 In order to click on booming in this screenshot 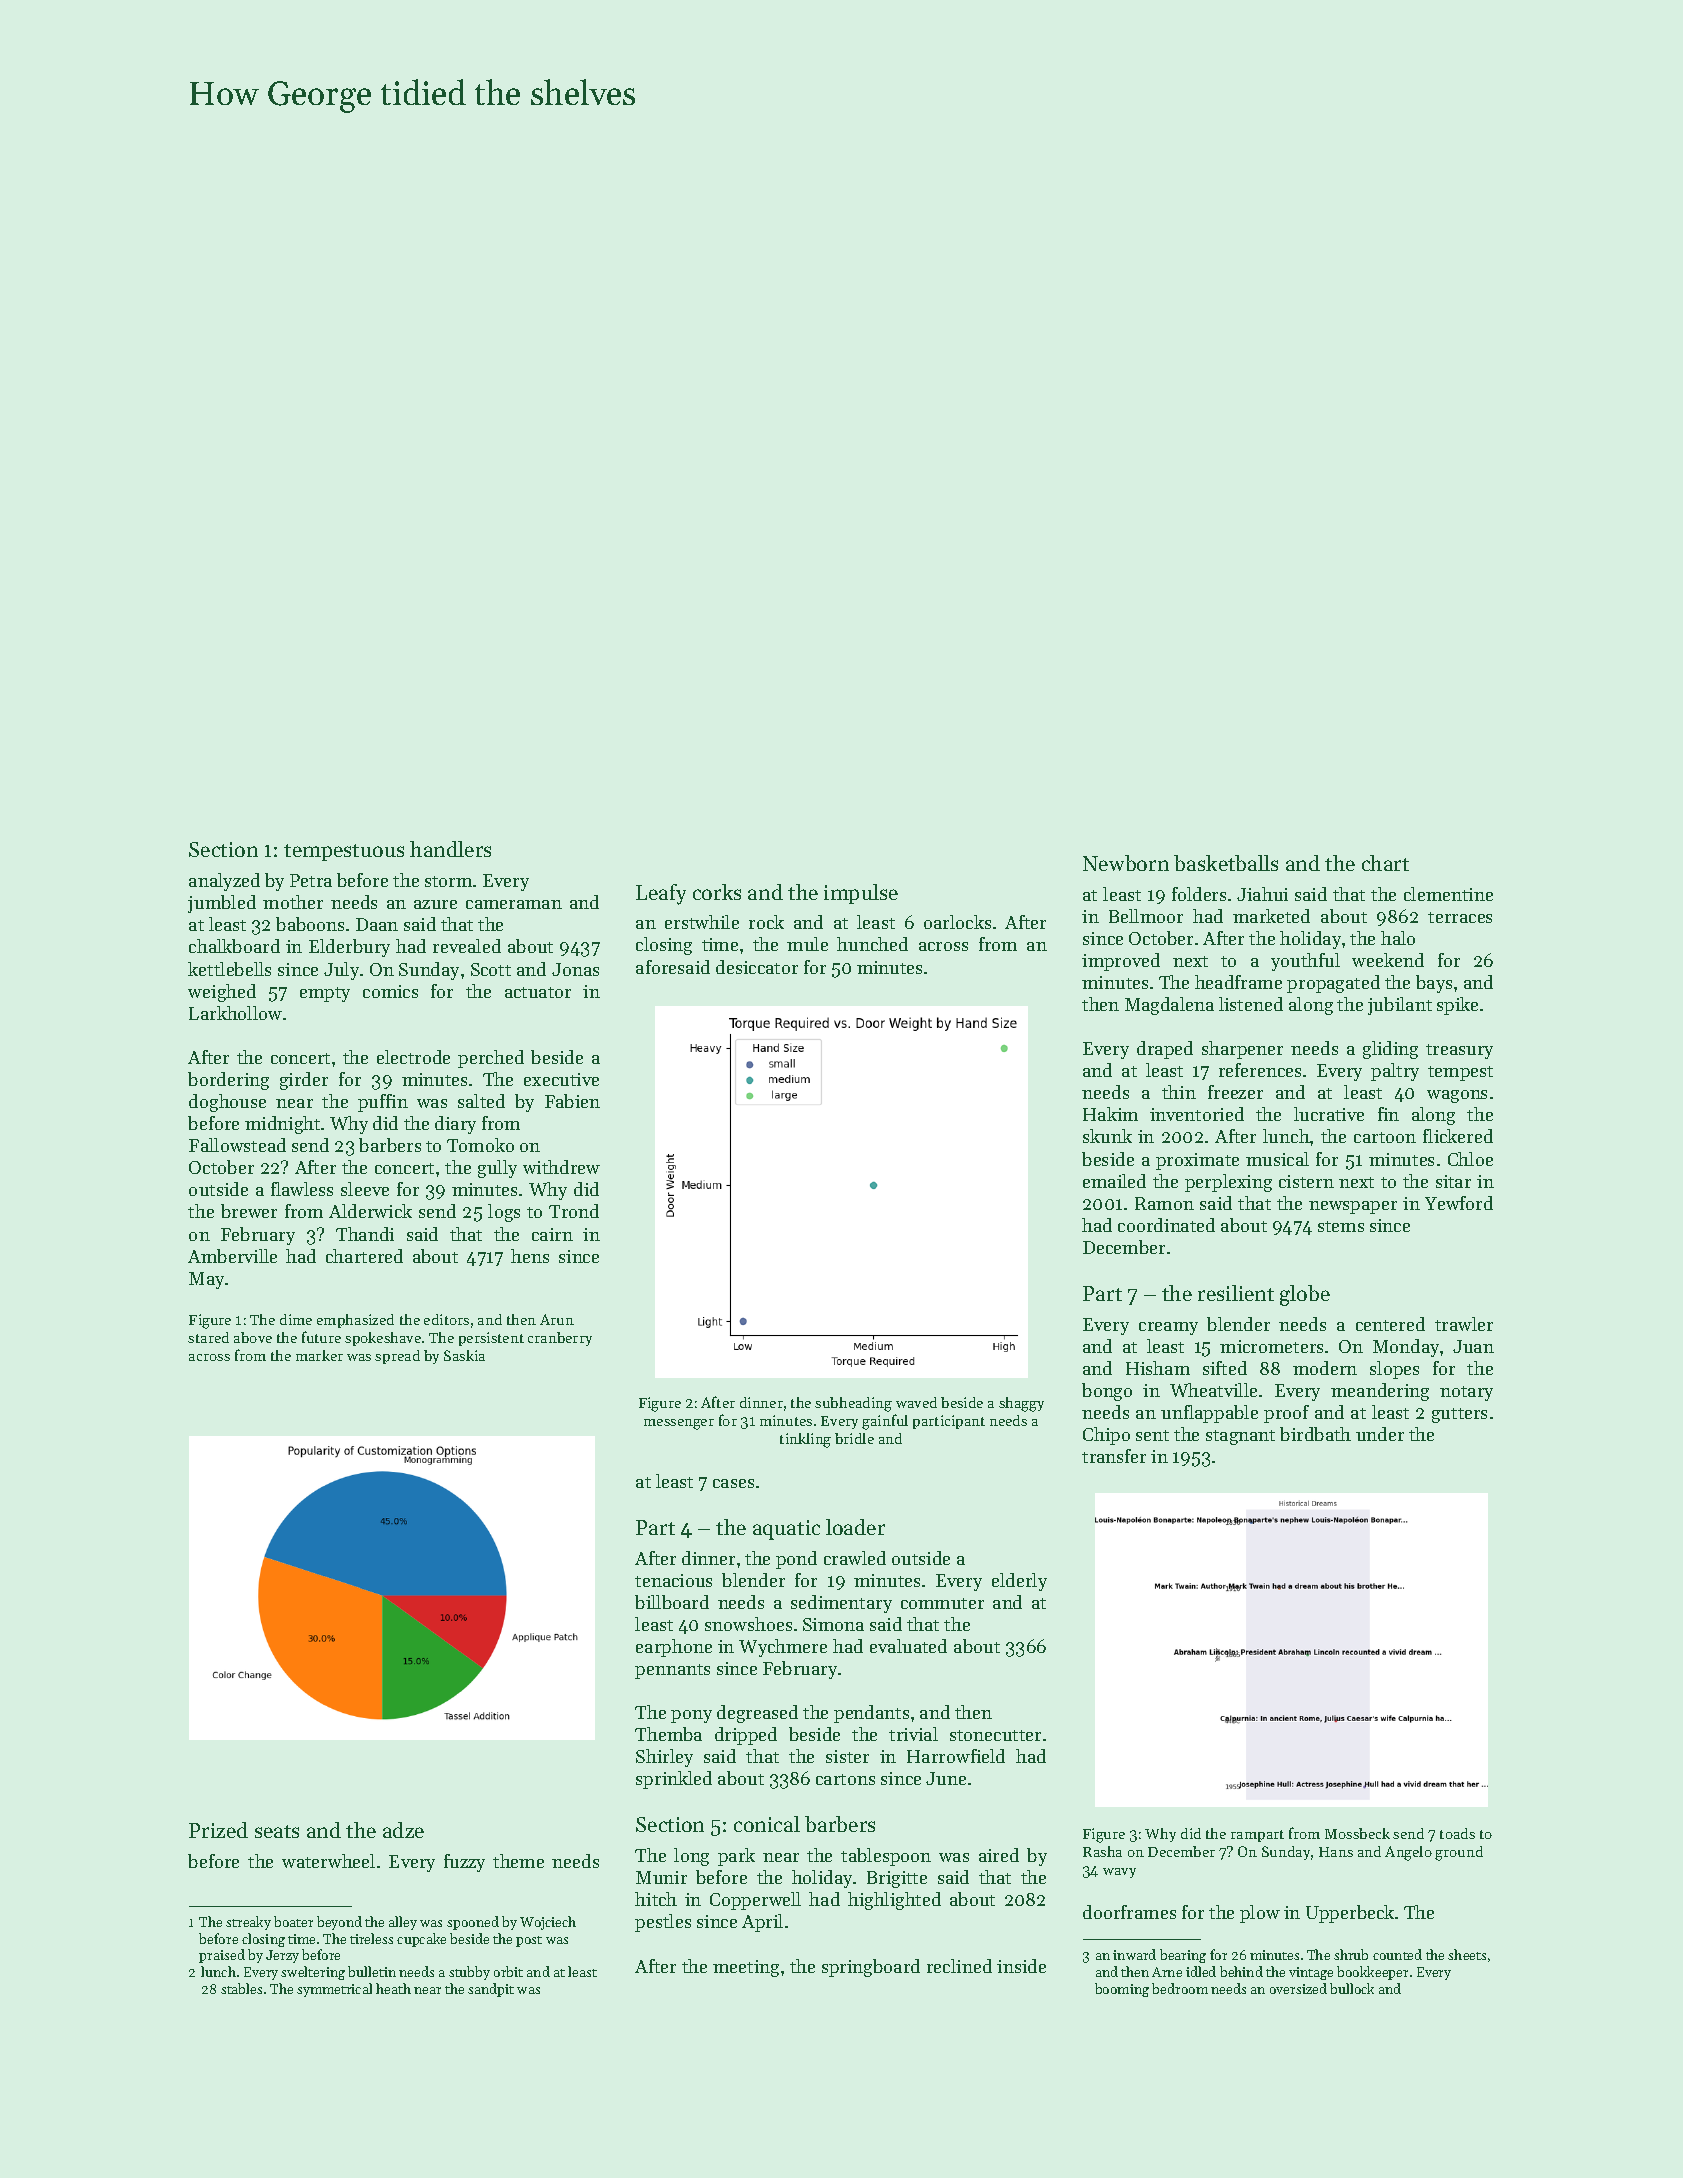, I will do `click(1122, 1990)`.
